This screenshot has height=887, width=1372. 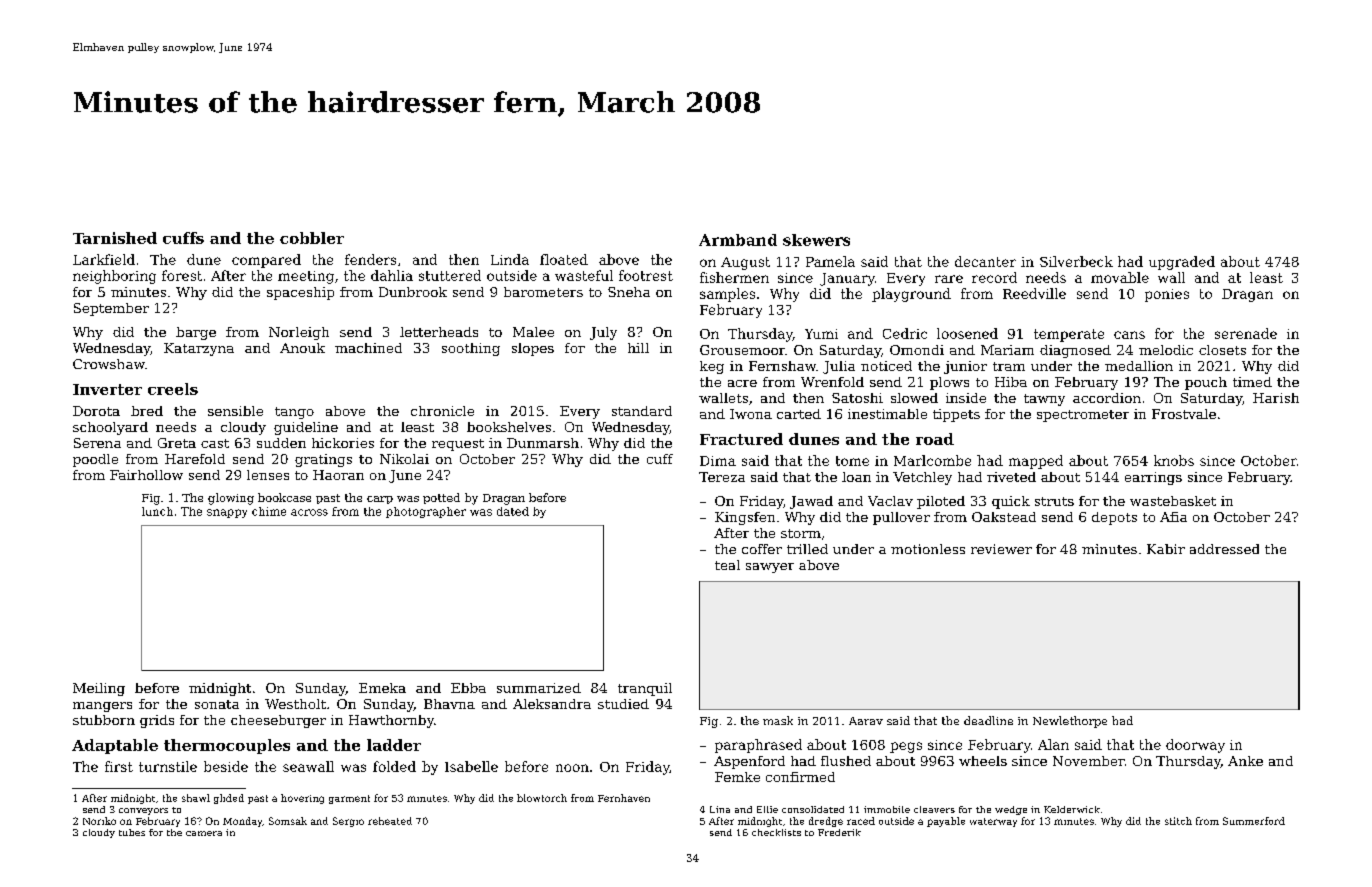 I want to click on Iwona, so click(x=751, y=414).
